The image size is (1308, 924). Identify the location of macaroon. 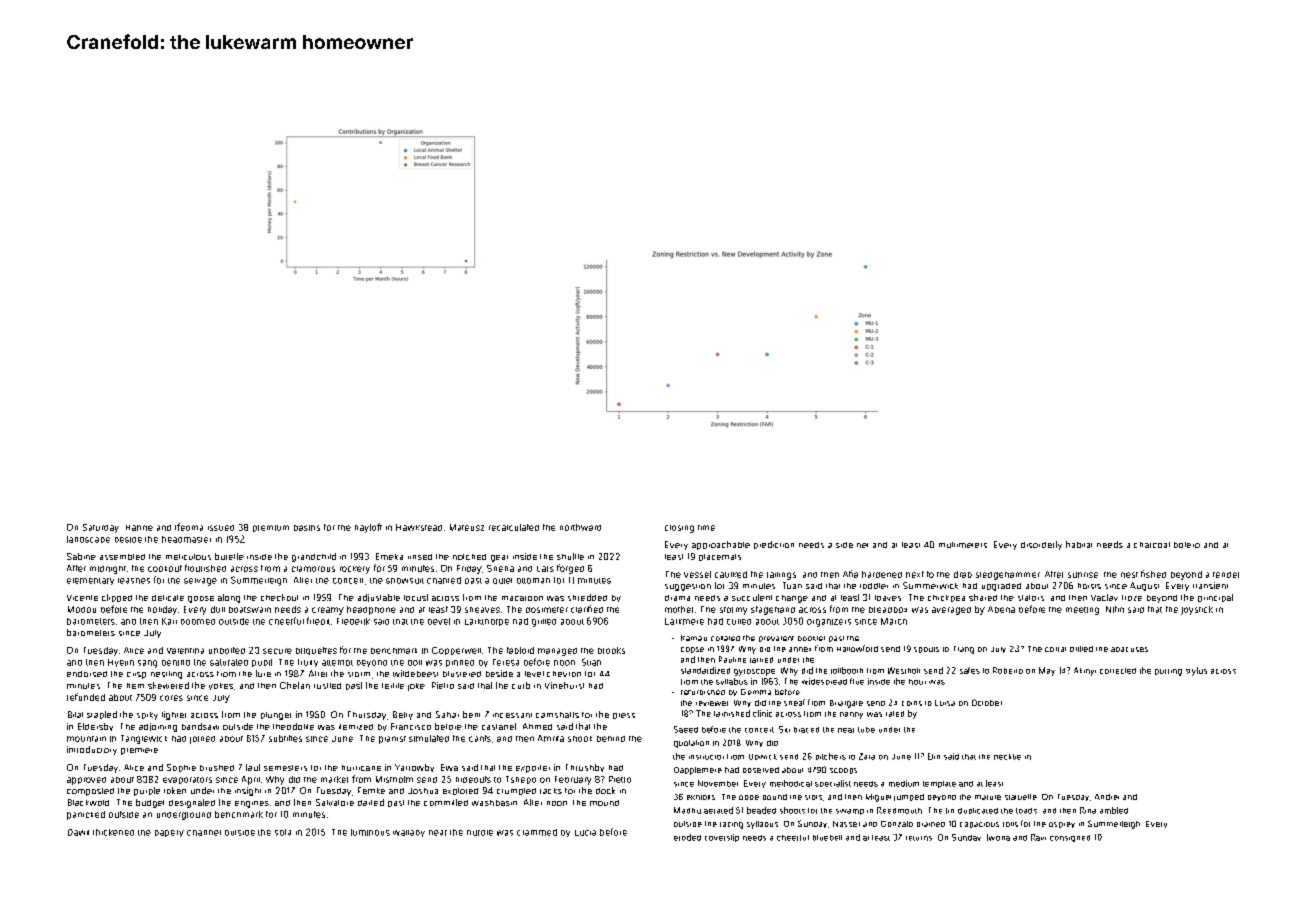
(522, 598).
